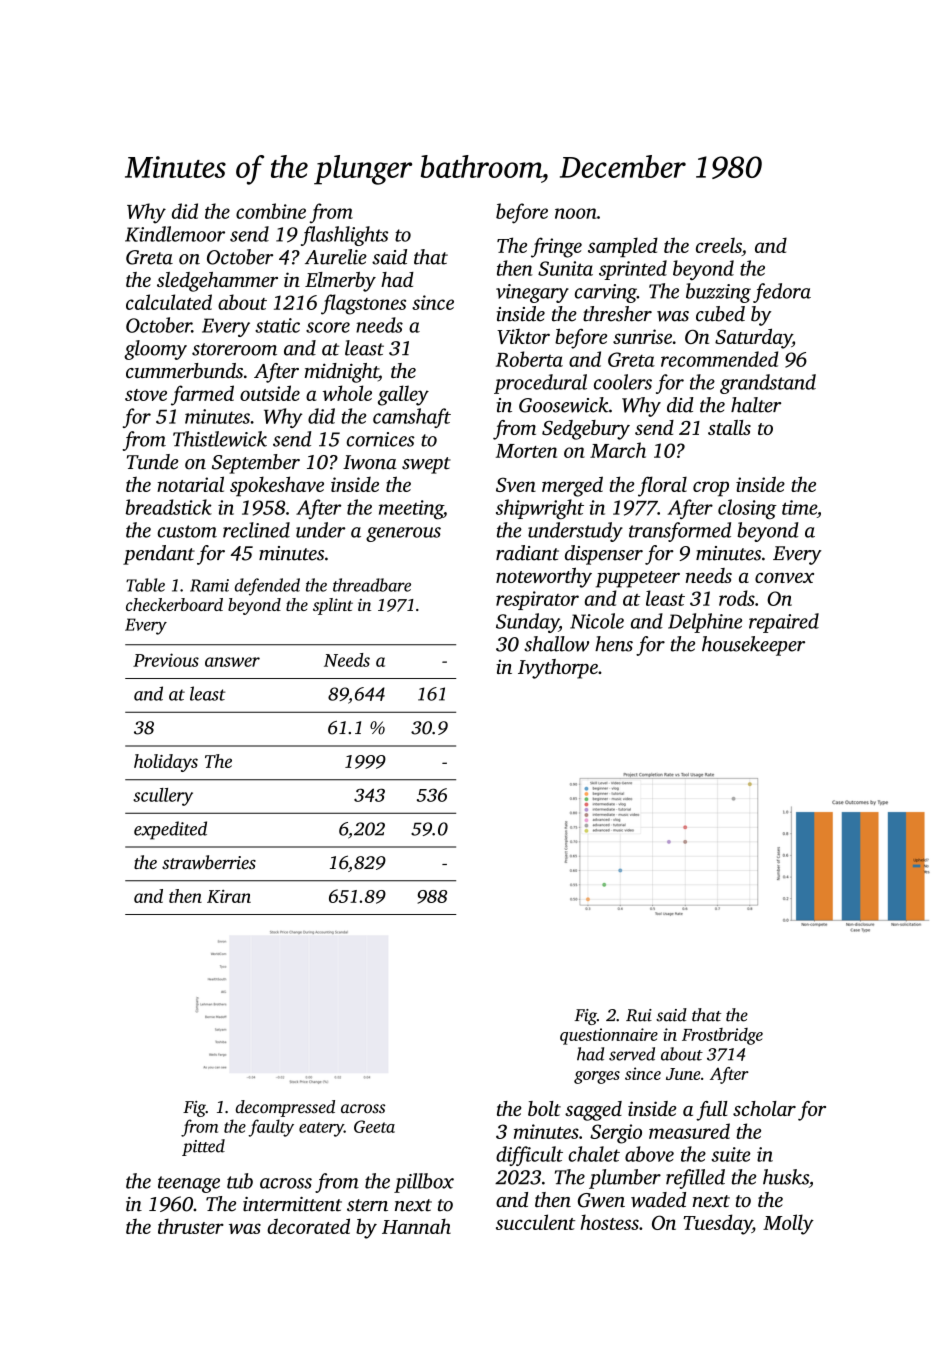 The height and width of the image is (1352, 952). Describe the element at coordinates (610, 1222) in the image. I see `hostess` at that location.
